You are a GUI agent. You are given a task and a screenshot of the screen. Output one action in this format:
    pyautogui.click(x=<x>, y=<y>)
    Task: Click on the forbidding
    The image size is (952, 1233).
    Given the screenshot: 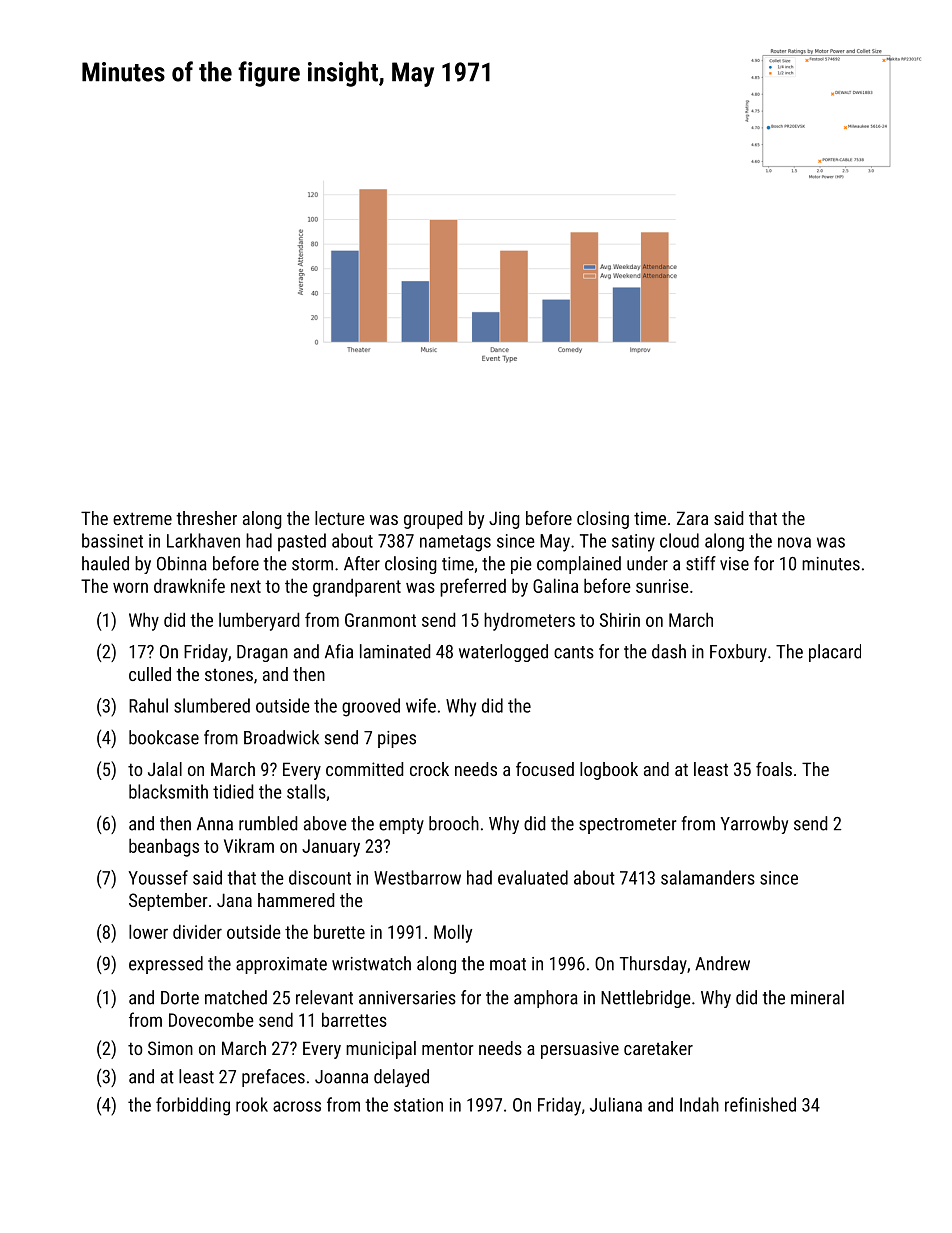 What is the action you would take?
    pyautogui.click(x=193, y=1106)
